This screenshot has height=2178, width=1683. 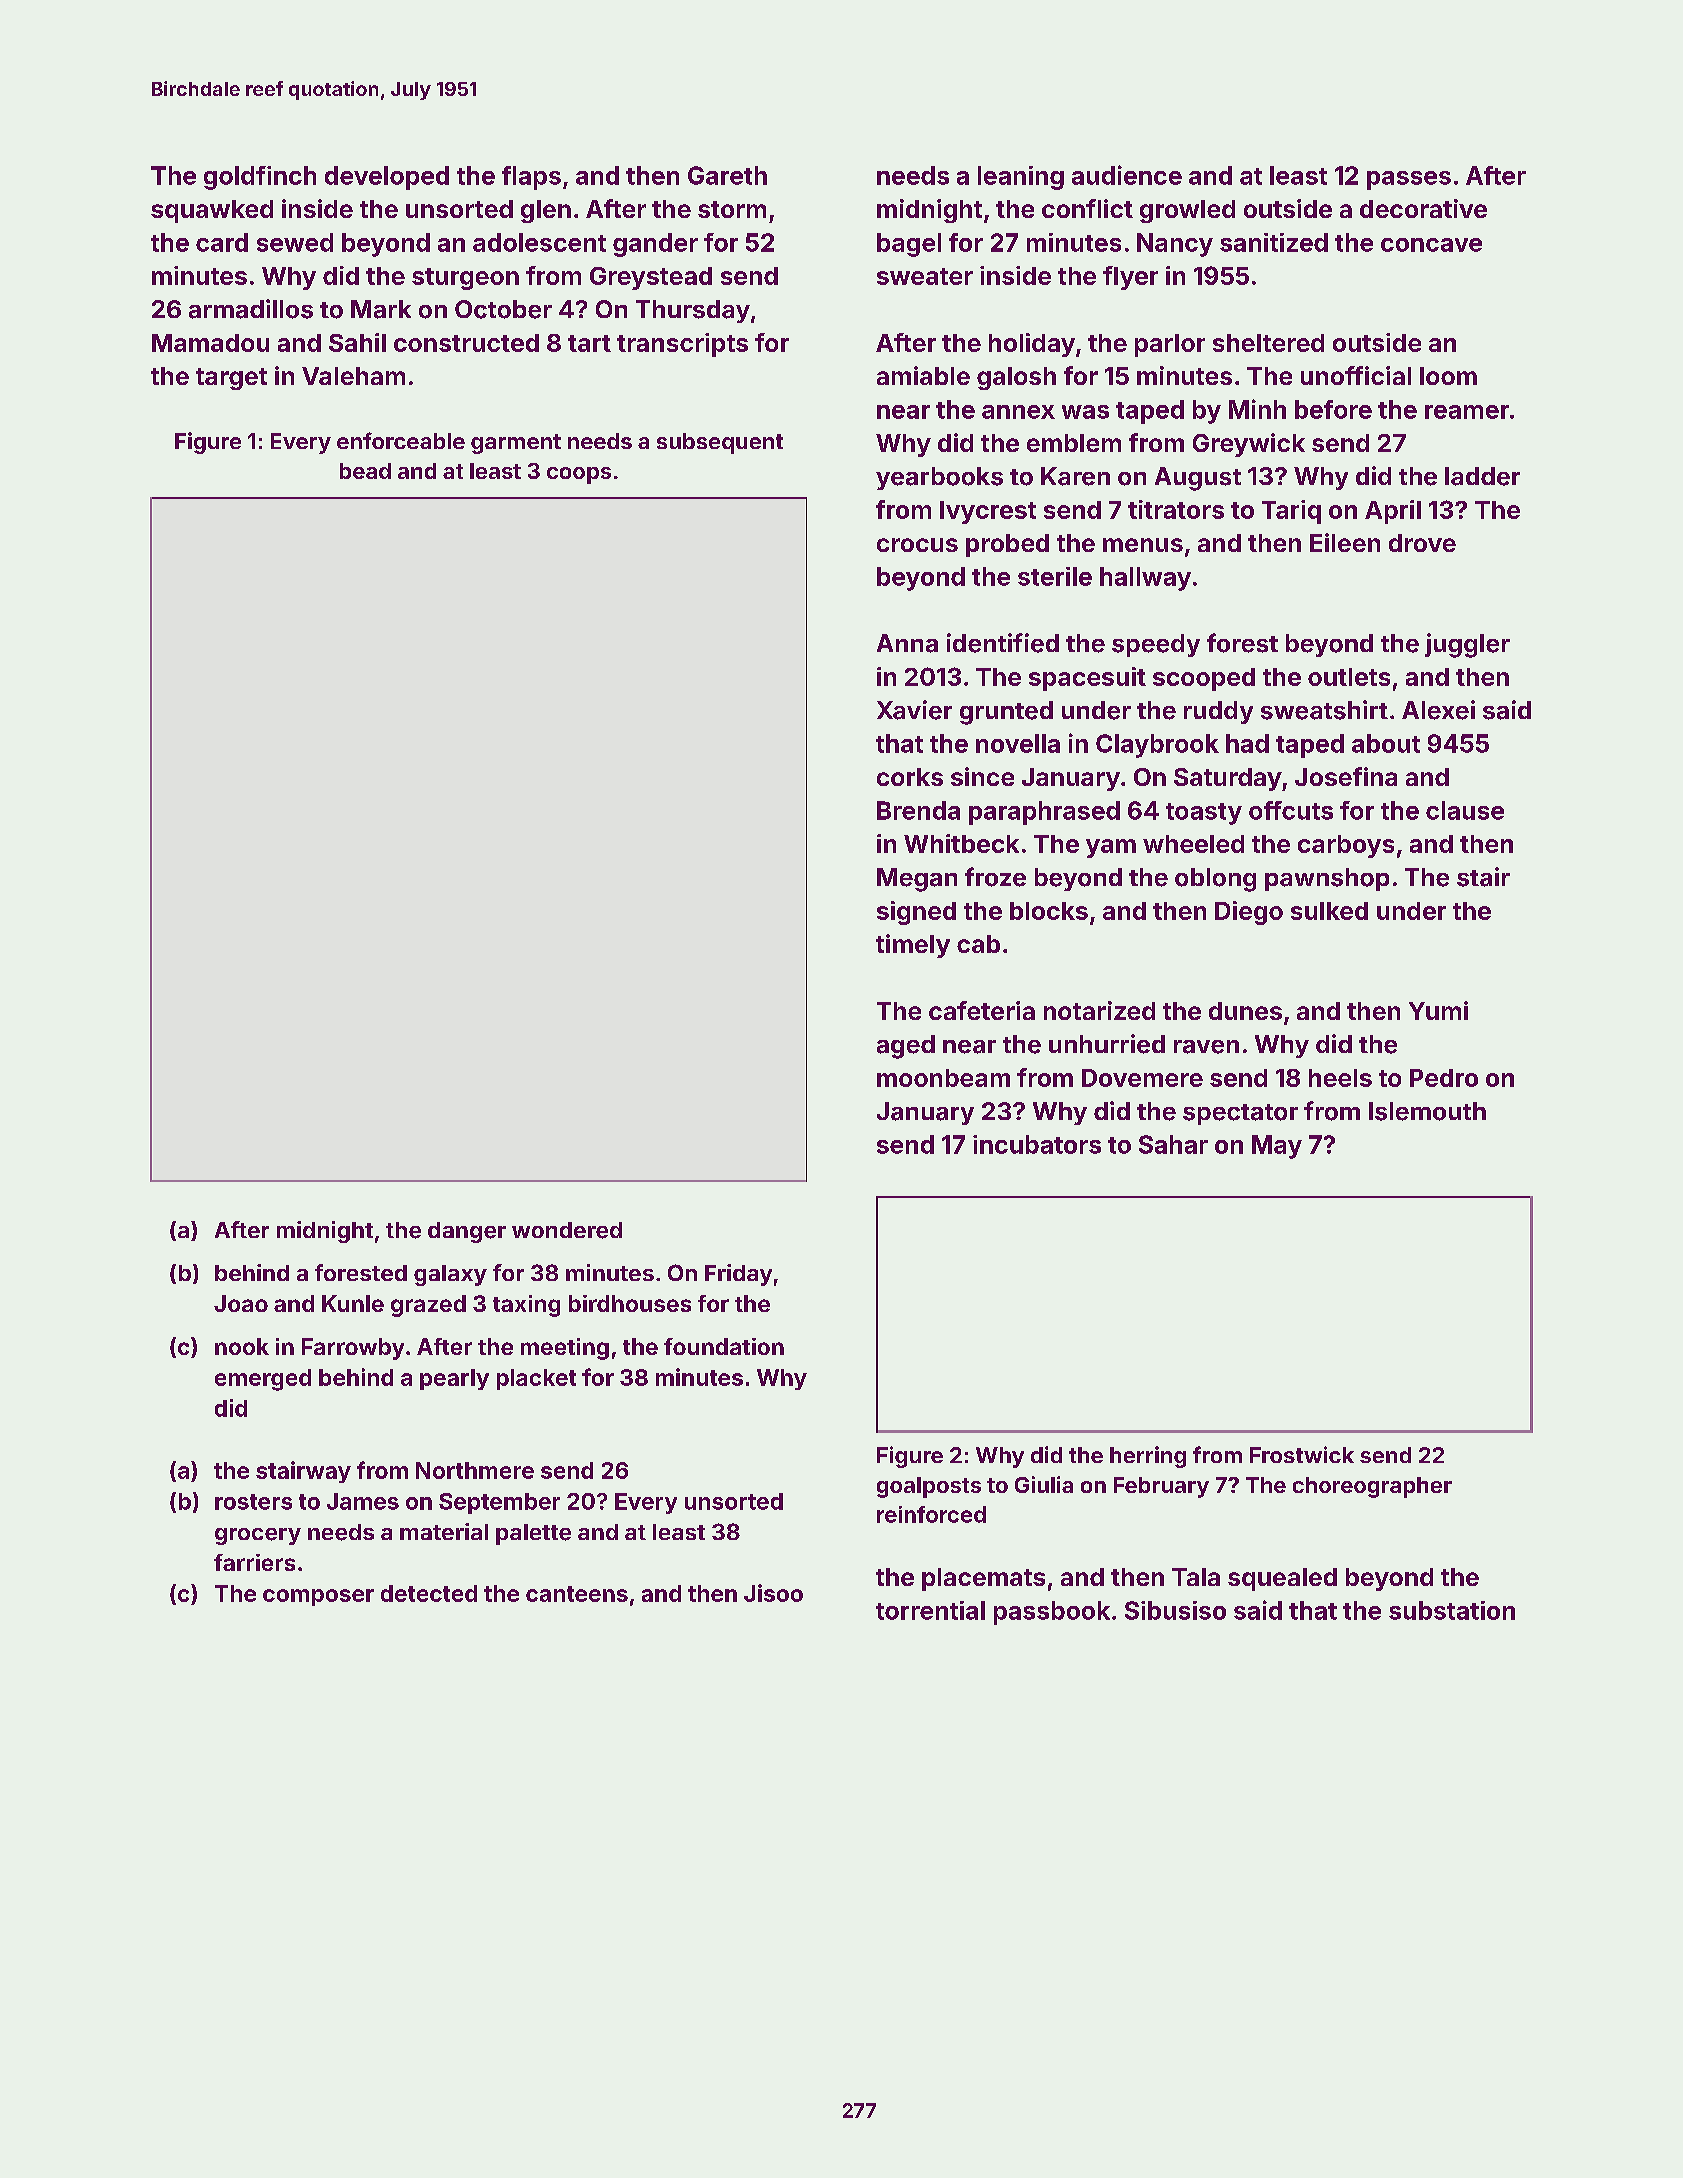 I want to click on developed, so click(x=387, y=178).
